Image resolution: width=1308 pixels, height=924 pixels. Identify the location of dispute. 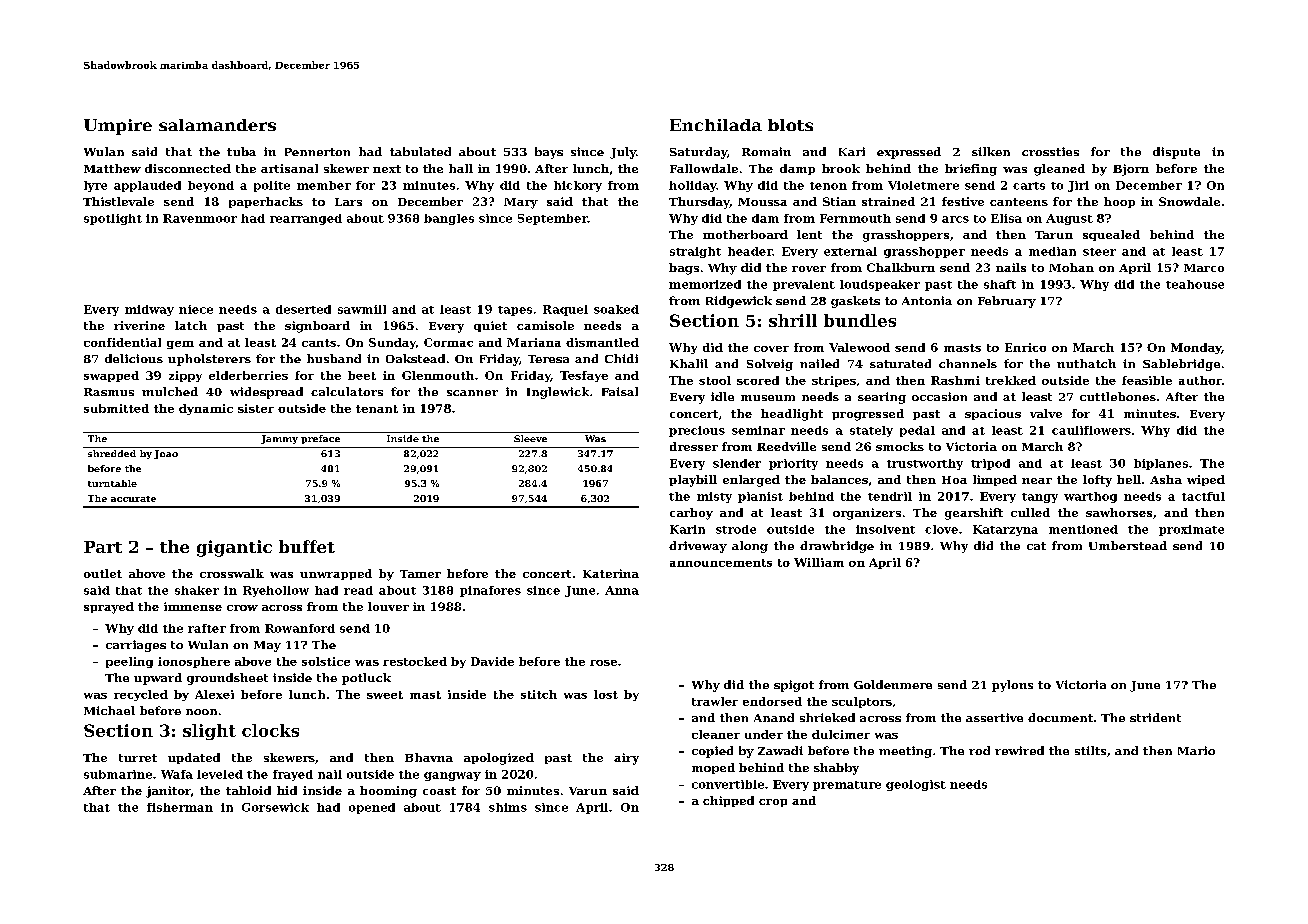
(1176, 153).
